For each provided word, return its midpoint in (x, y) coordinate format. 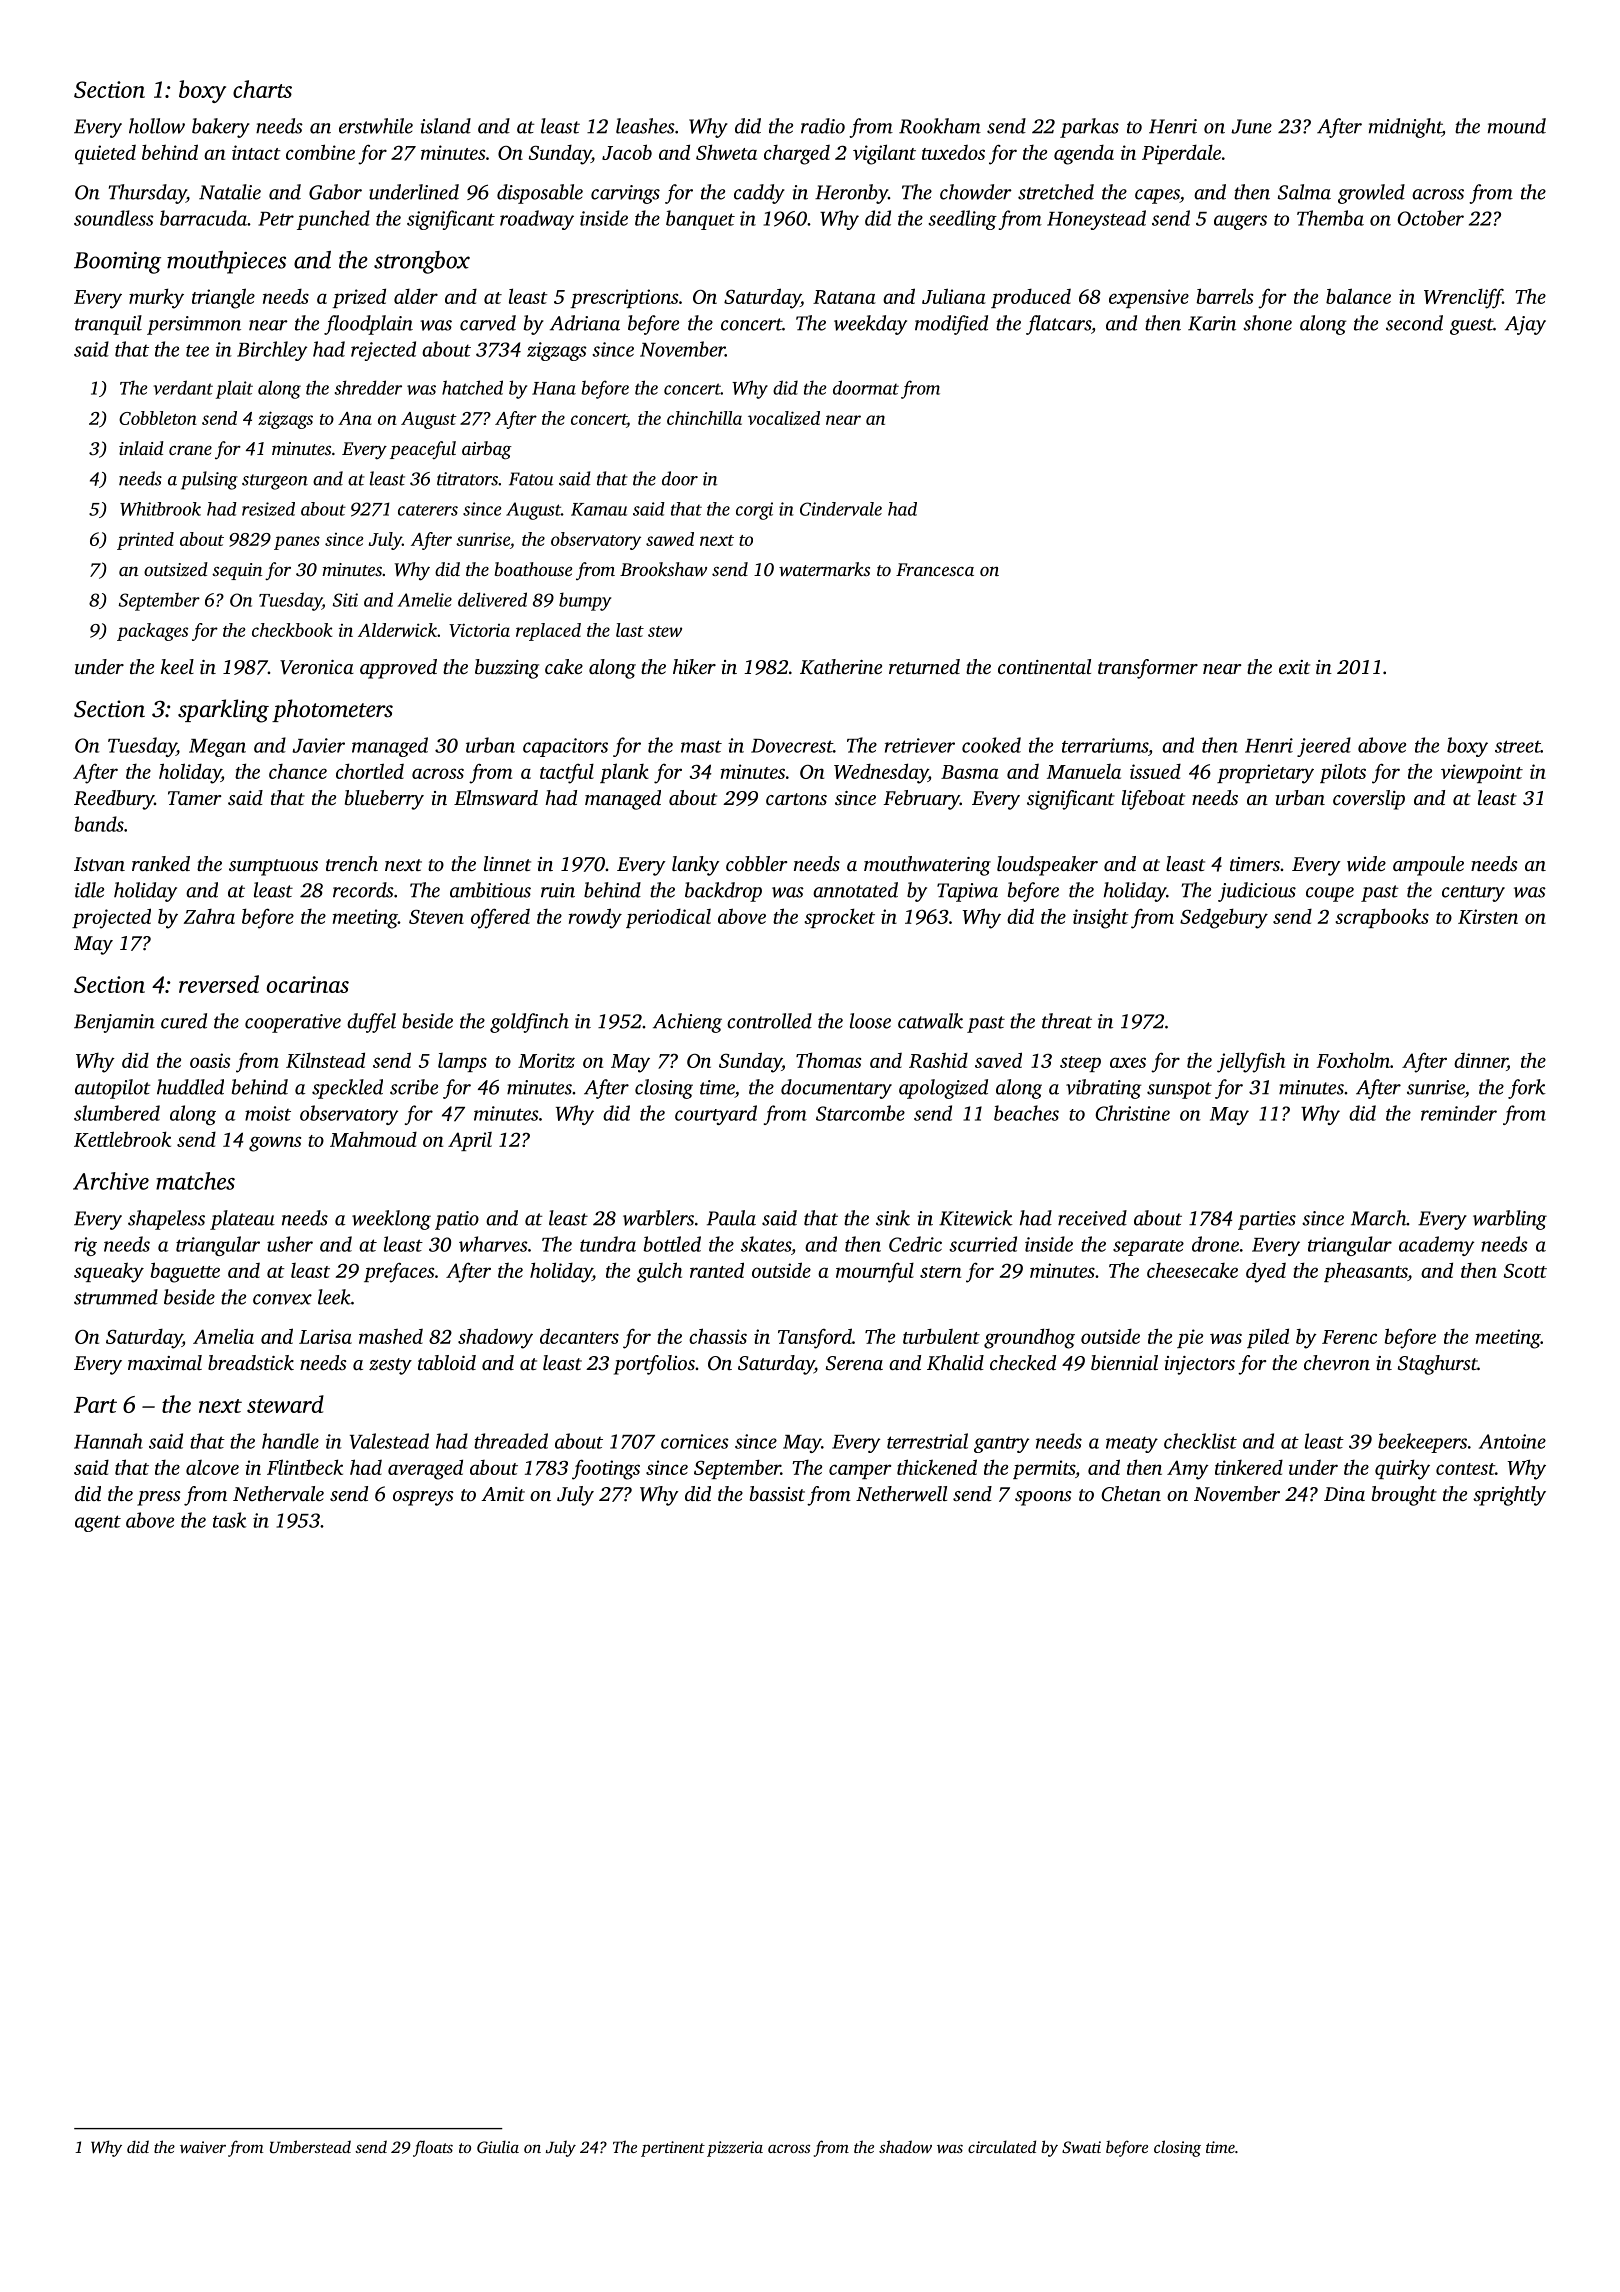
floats (433, 2148)
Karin (1212, 323)
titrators (467, 479)
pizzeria (735, 2149)
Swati (1081, 2147)
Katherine (841, 667)
